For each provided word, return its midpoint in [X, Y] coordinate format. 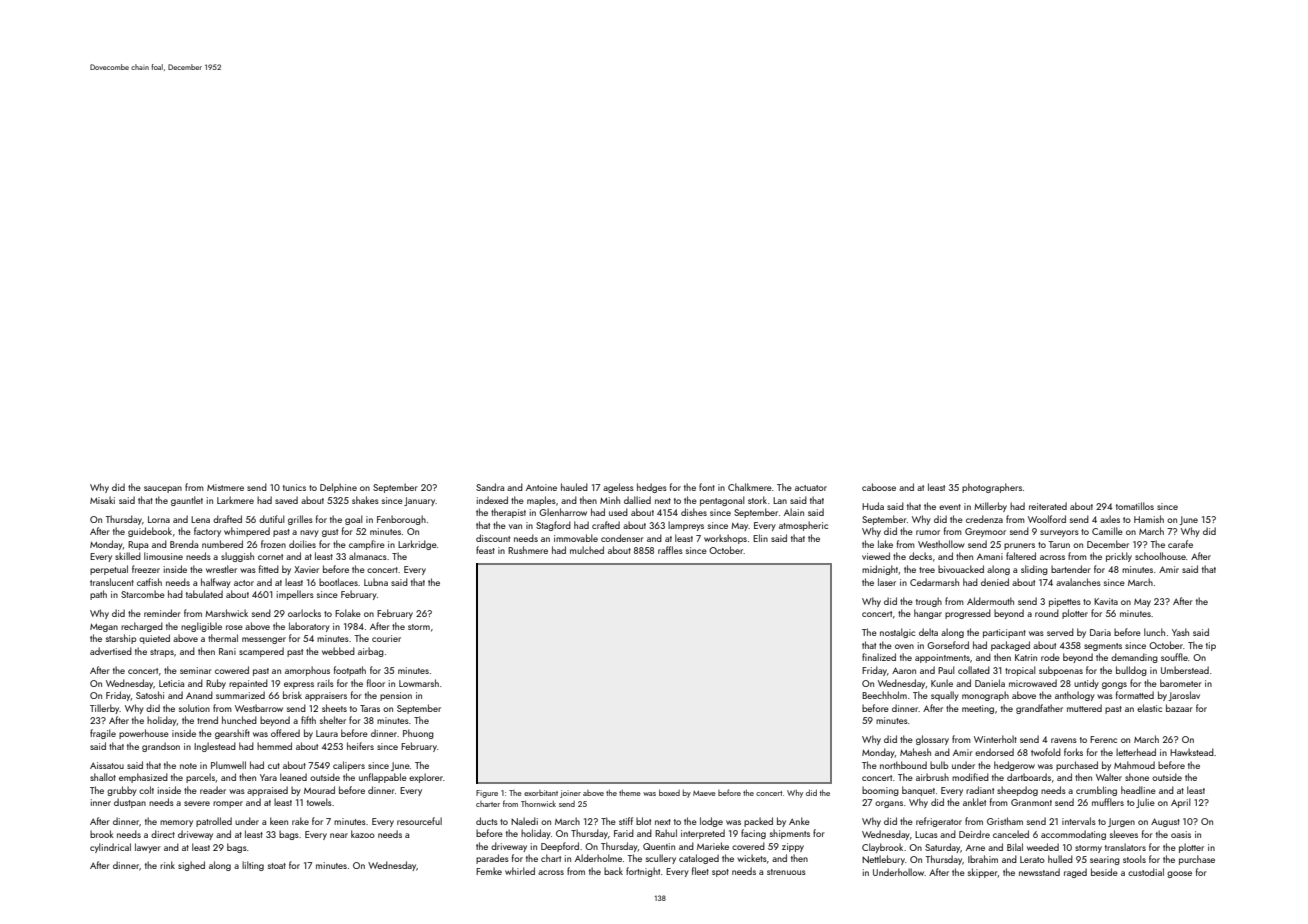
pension [396, 696]
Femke [489, 871]
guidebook [150, 532]
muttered [1084, 708]
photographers [992, 488]
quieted [154, 639]
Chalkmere [750, 487]
